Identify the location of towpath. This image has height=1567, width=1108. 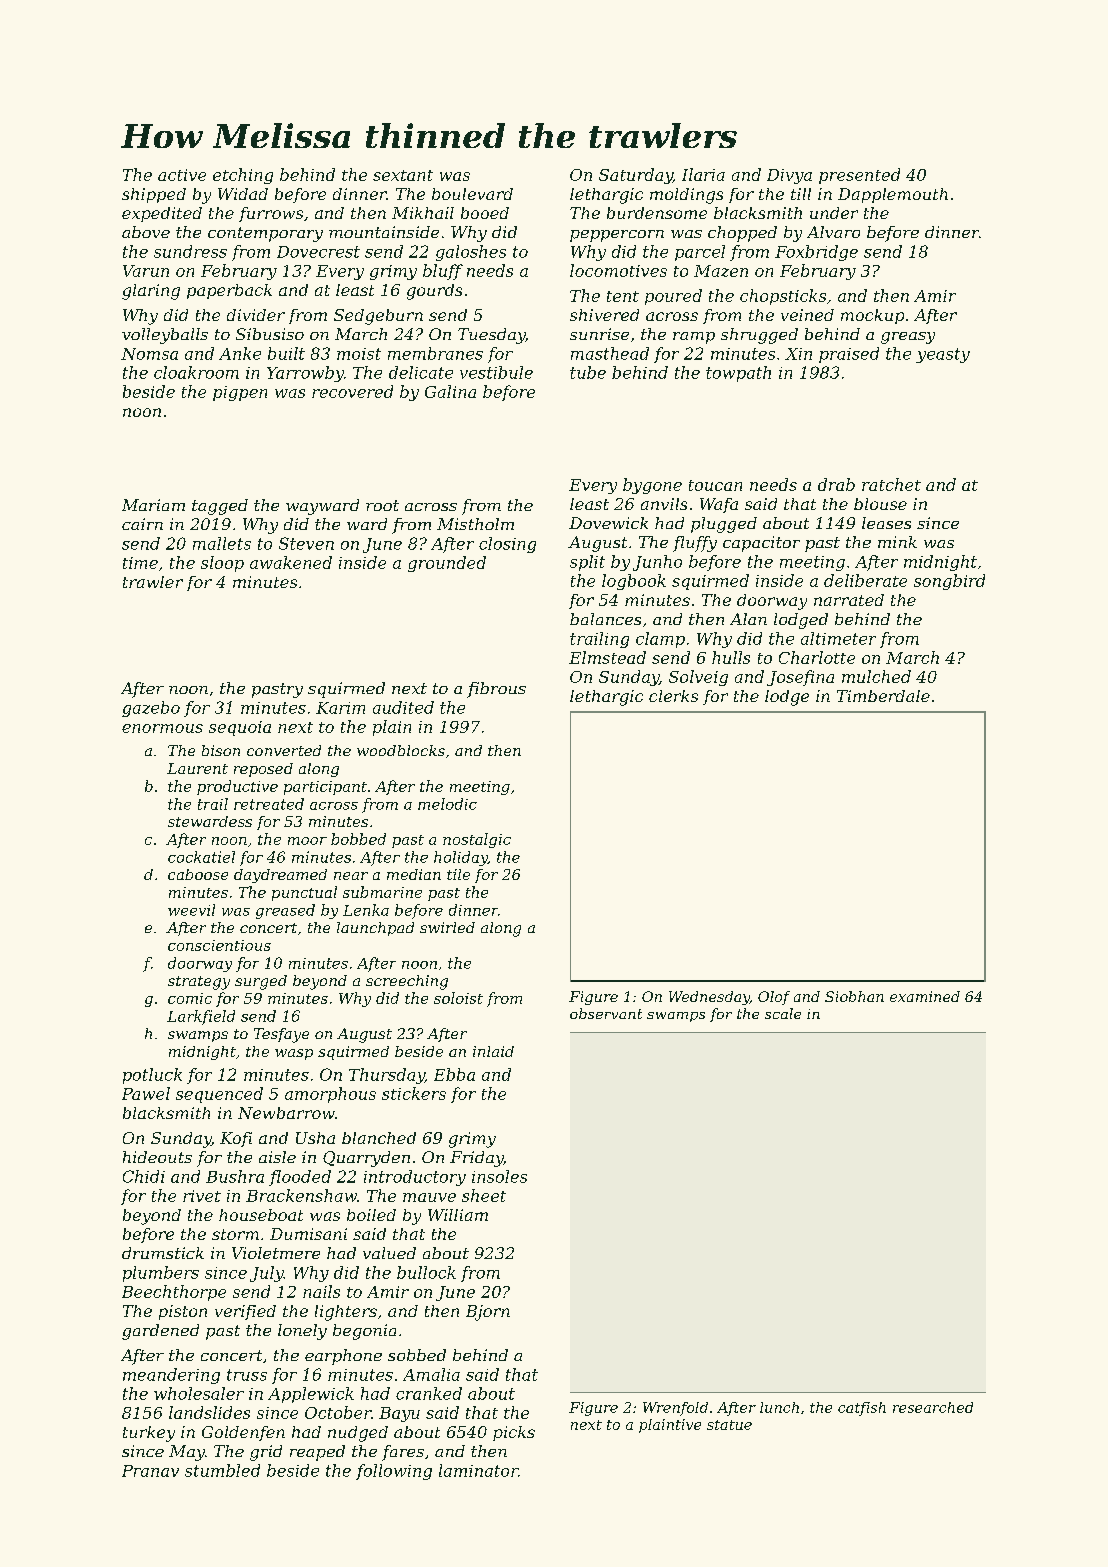
(738, 374).
